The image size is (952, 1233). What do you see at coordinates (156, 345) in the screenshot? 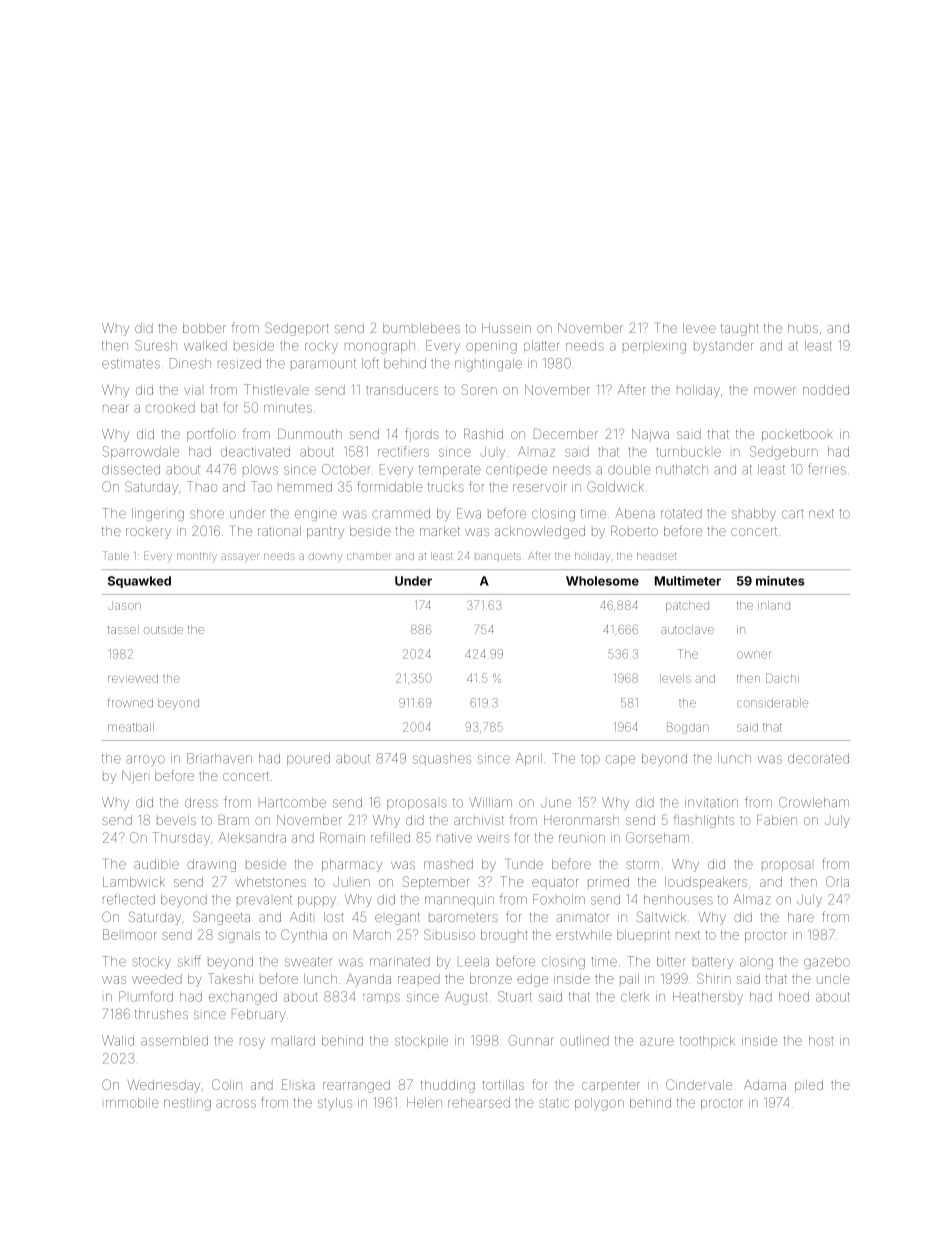
I see `Suresh` at bounding box center [156, 345].
